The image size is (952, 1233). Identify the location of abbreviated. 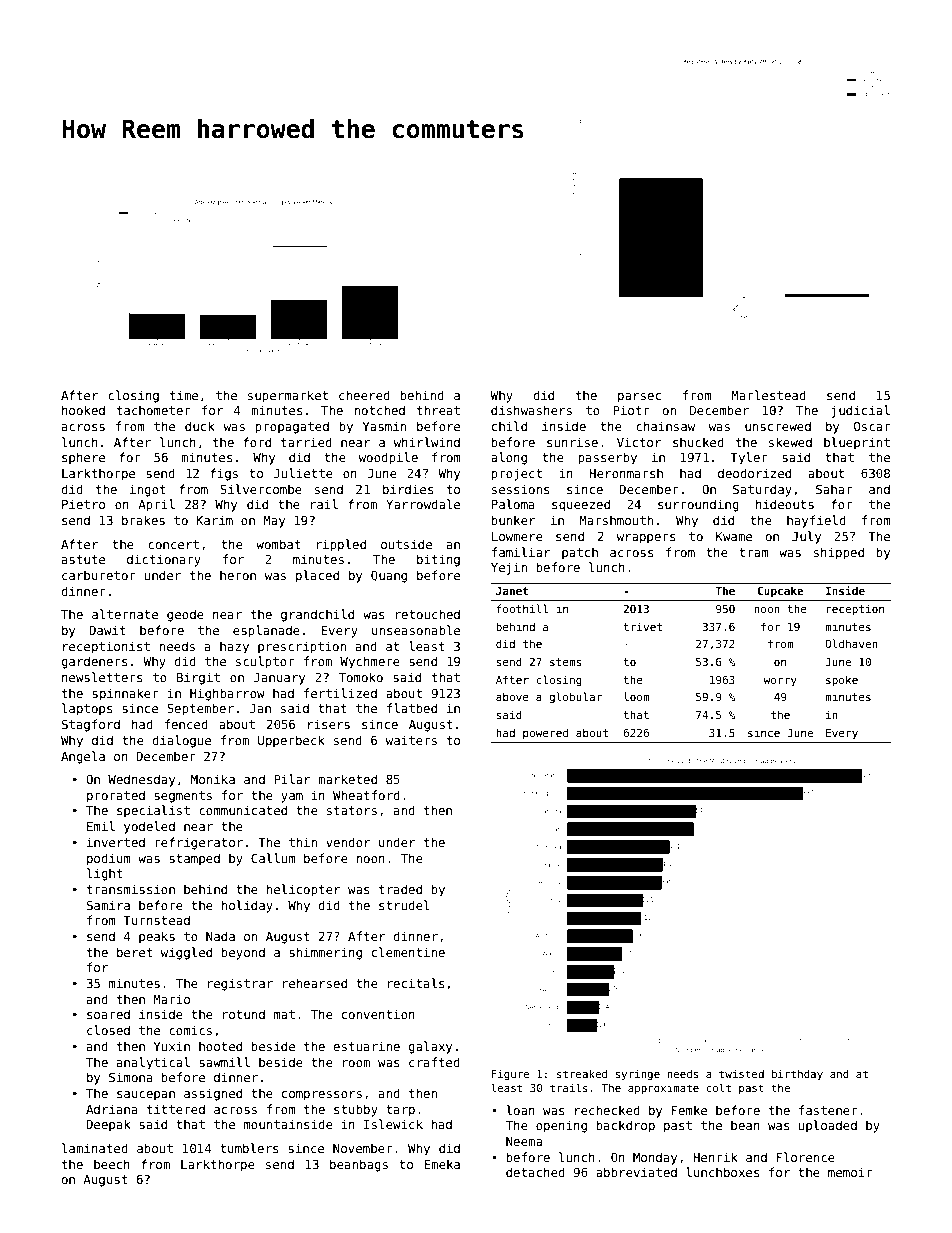
(636, 1172).
